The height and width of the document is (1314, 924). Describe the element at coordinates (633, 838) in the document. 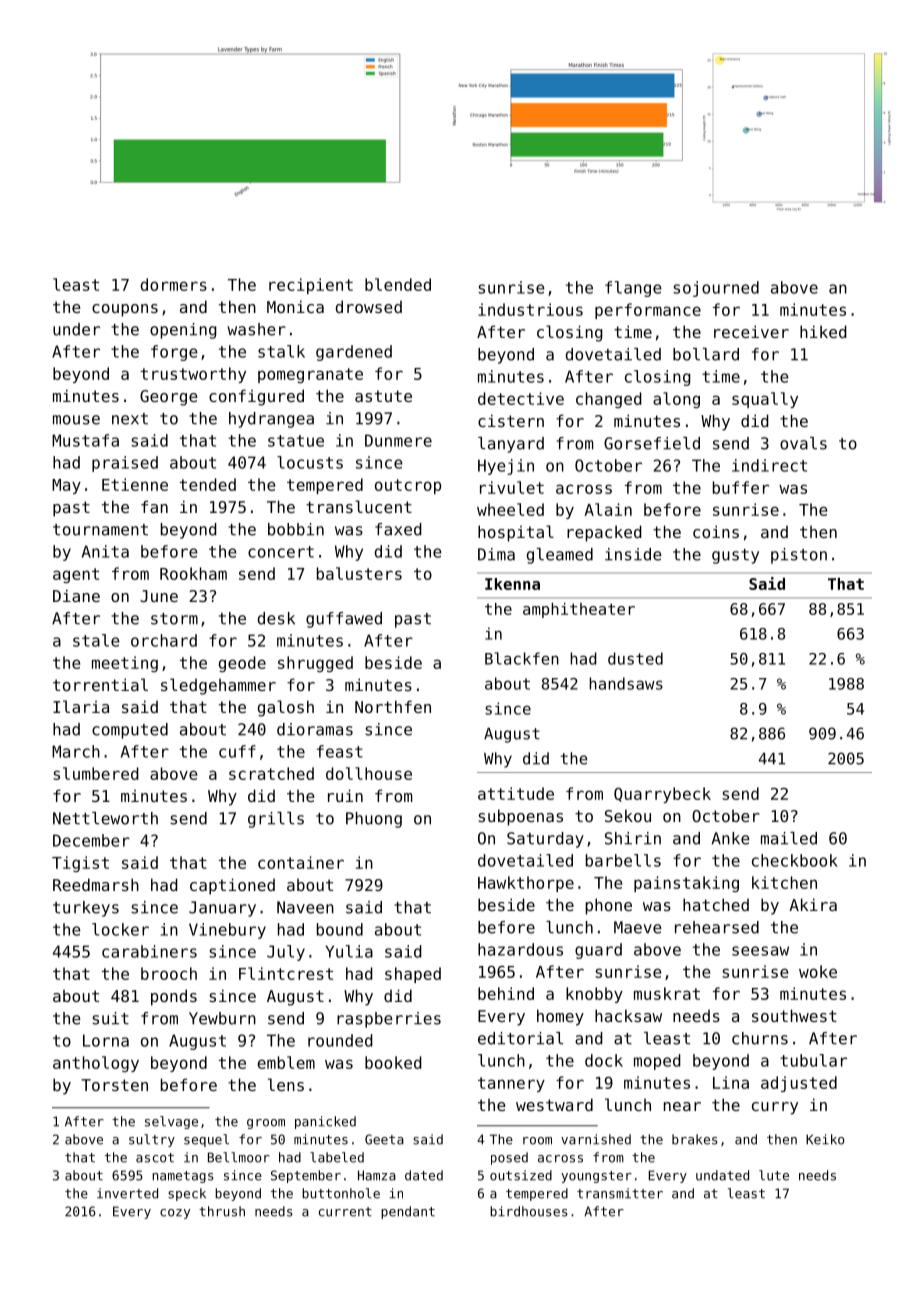

I see `Shirin` at that location.
